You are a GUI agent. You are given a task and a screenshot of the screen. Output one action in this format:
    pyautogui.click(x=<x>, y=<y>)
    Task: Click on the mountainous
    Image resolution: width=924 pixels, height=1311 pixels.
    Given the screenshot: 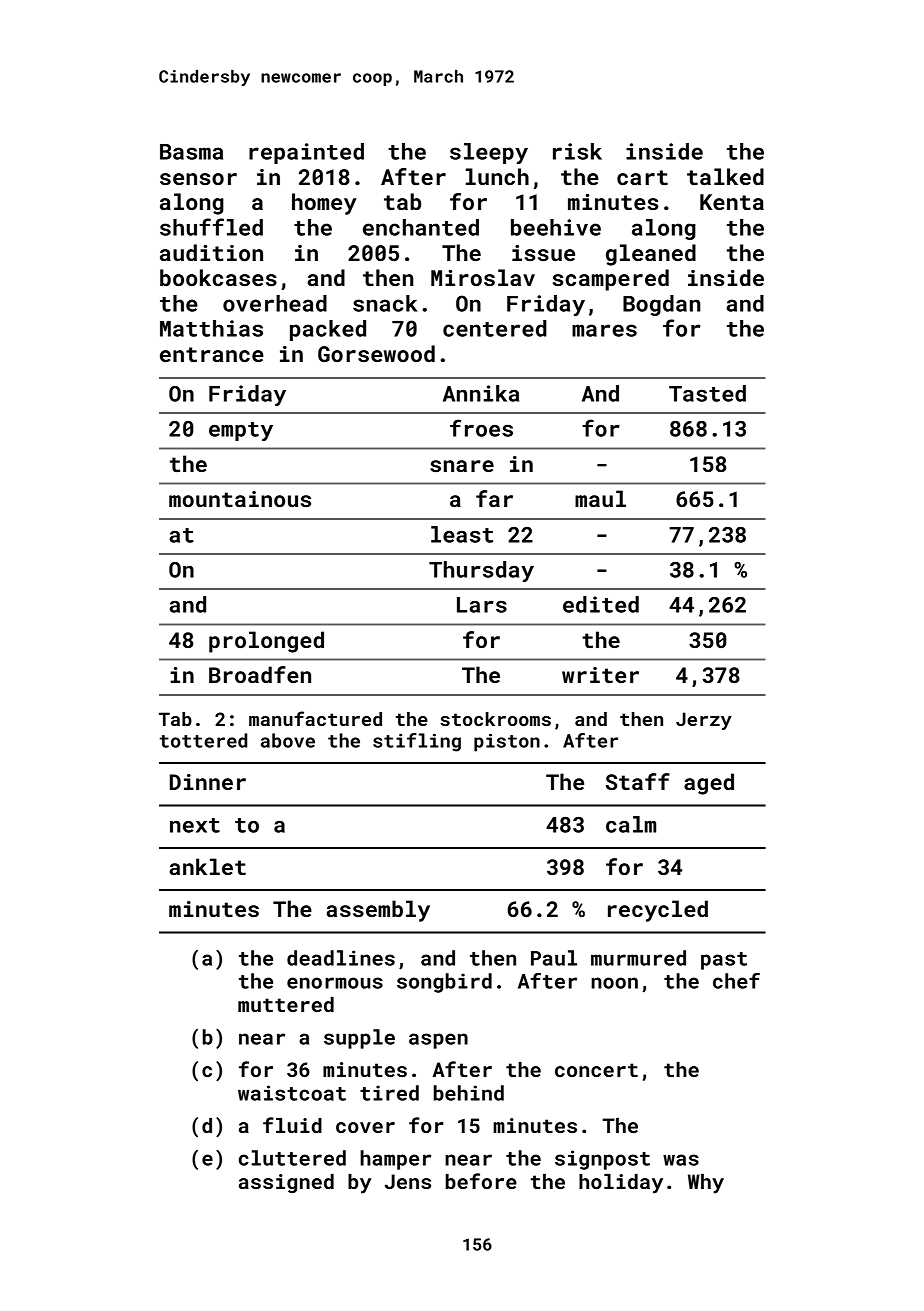 What is the action you would take?
    pyautogui.click(x=240, y=499)
